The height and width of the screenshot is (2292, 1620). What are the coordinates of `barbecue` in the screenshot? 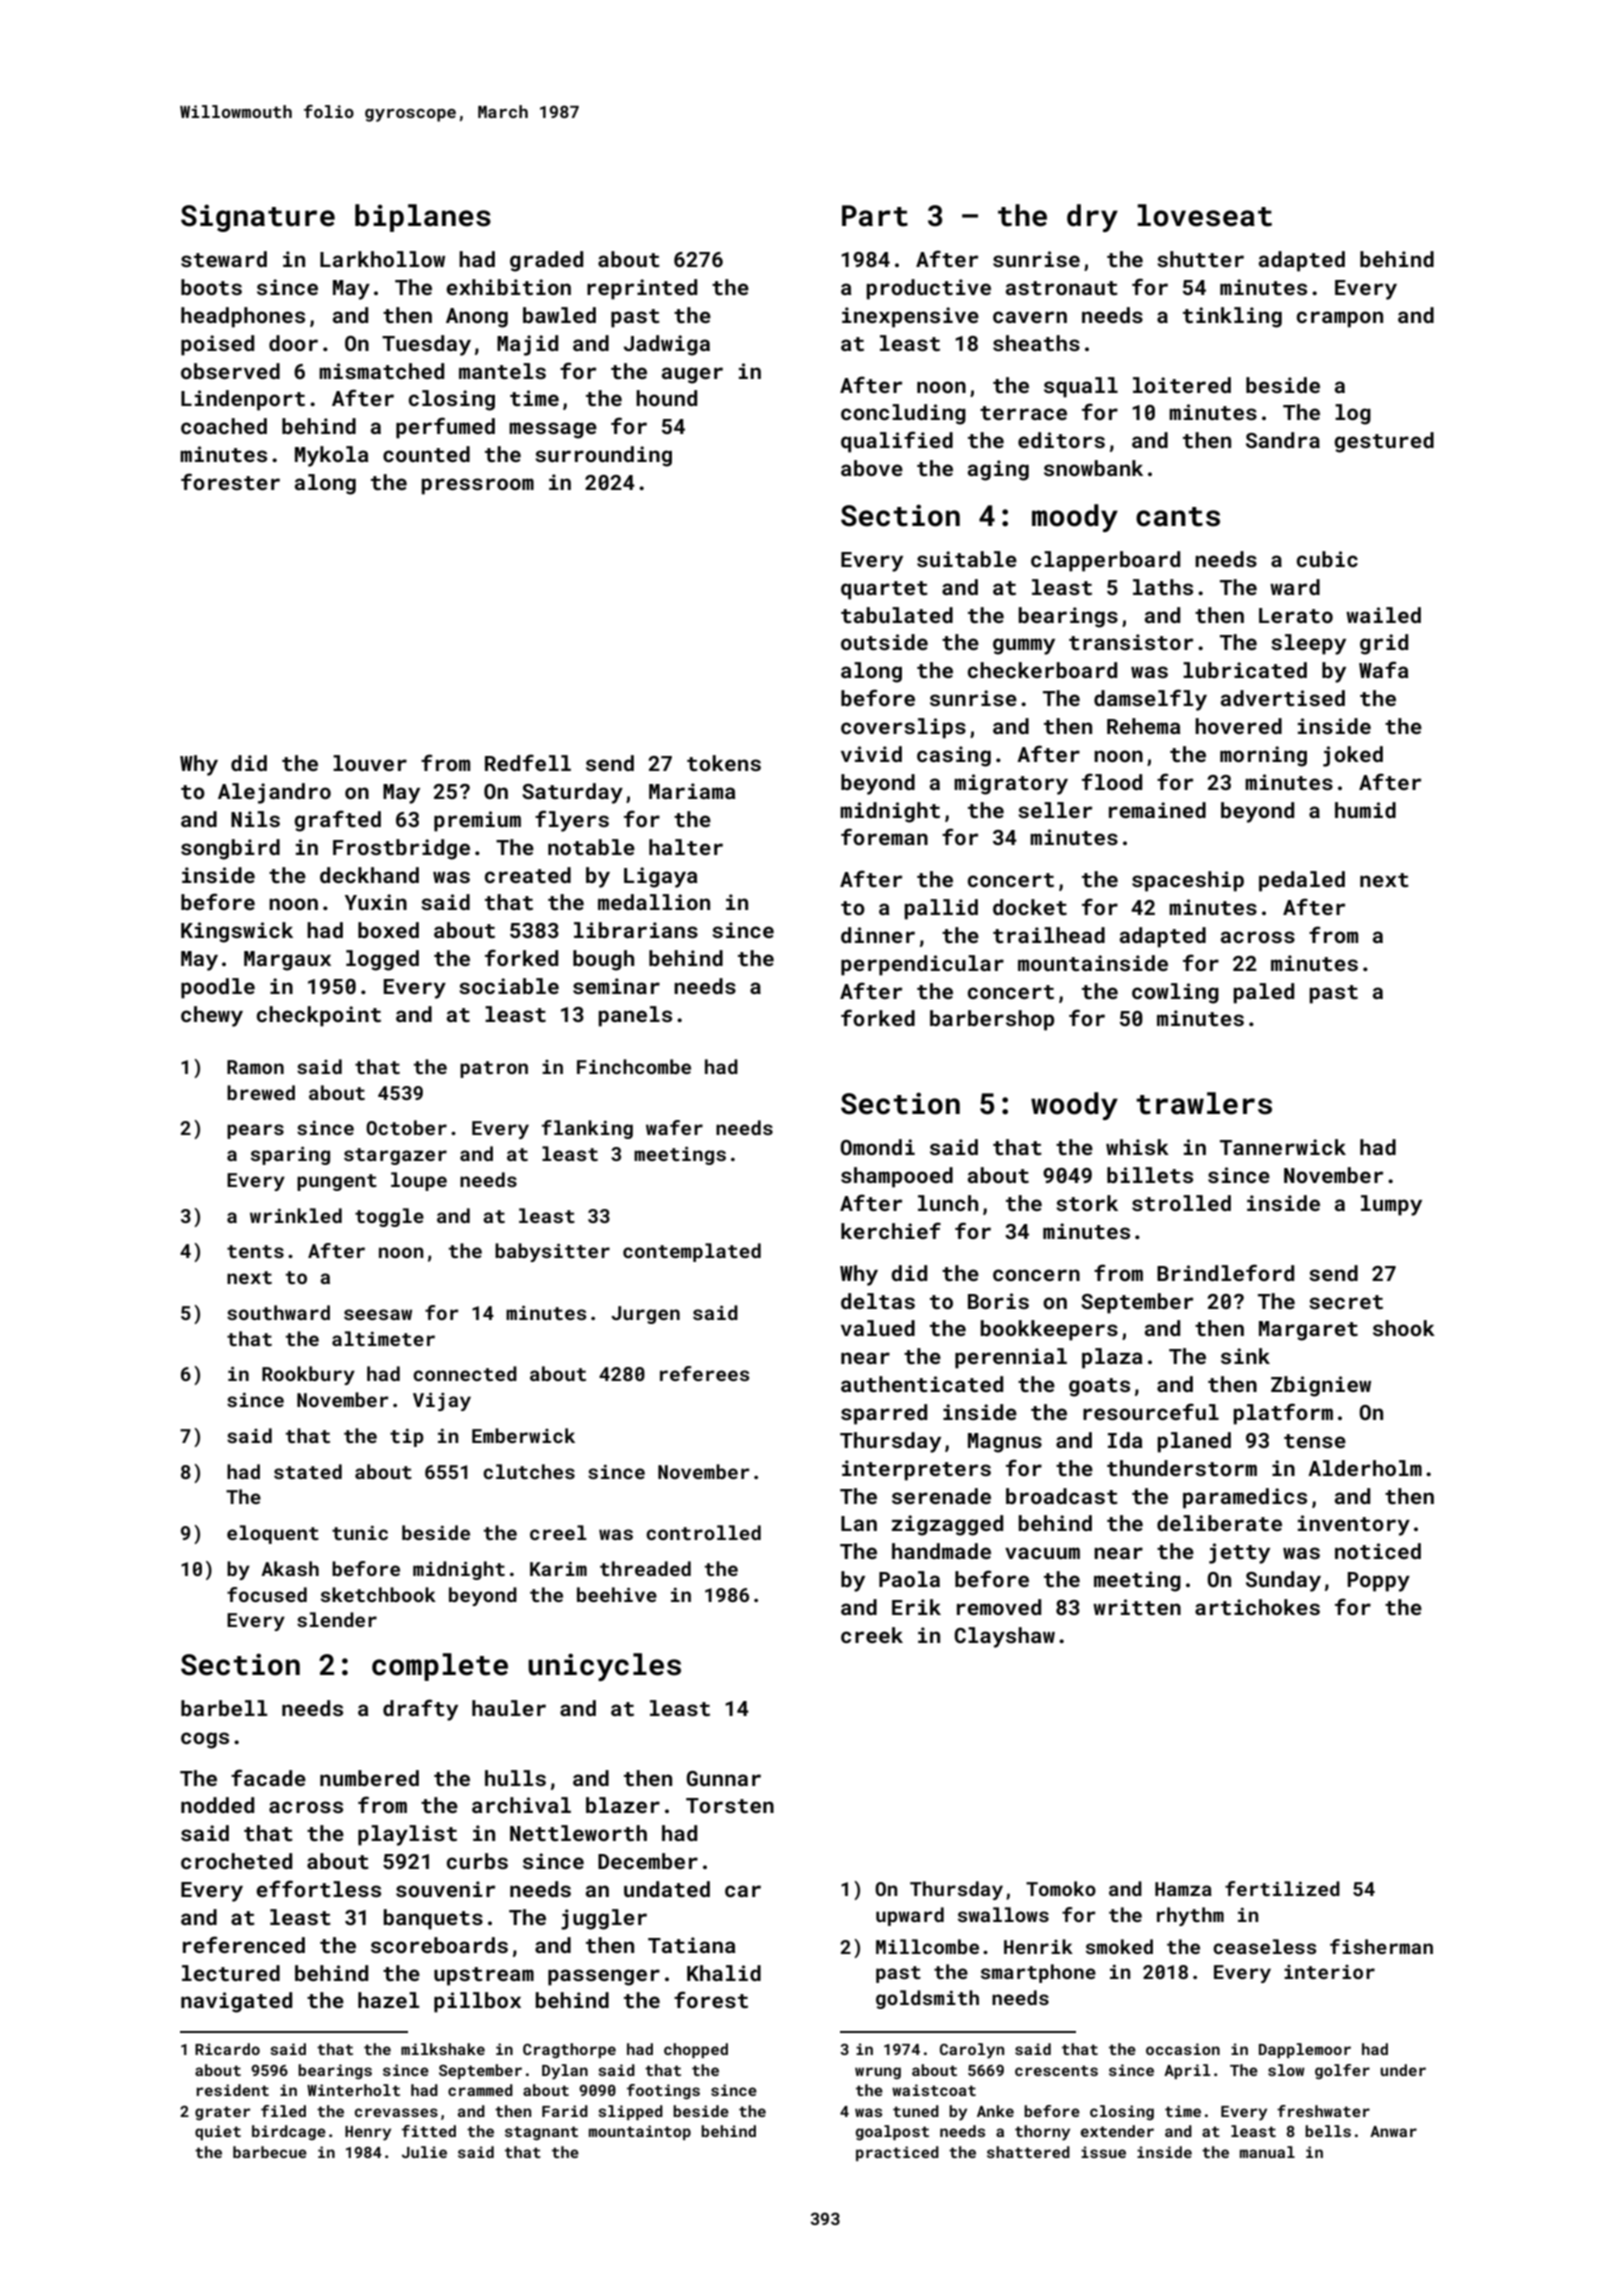 It's located at (270, 2152).
